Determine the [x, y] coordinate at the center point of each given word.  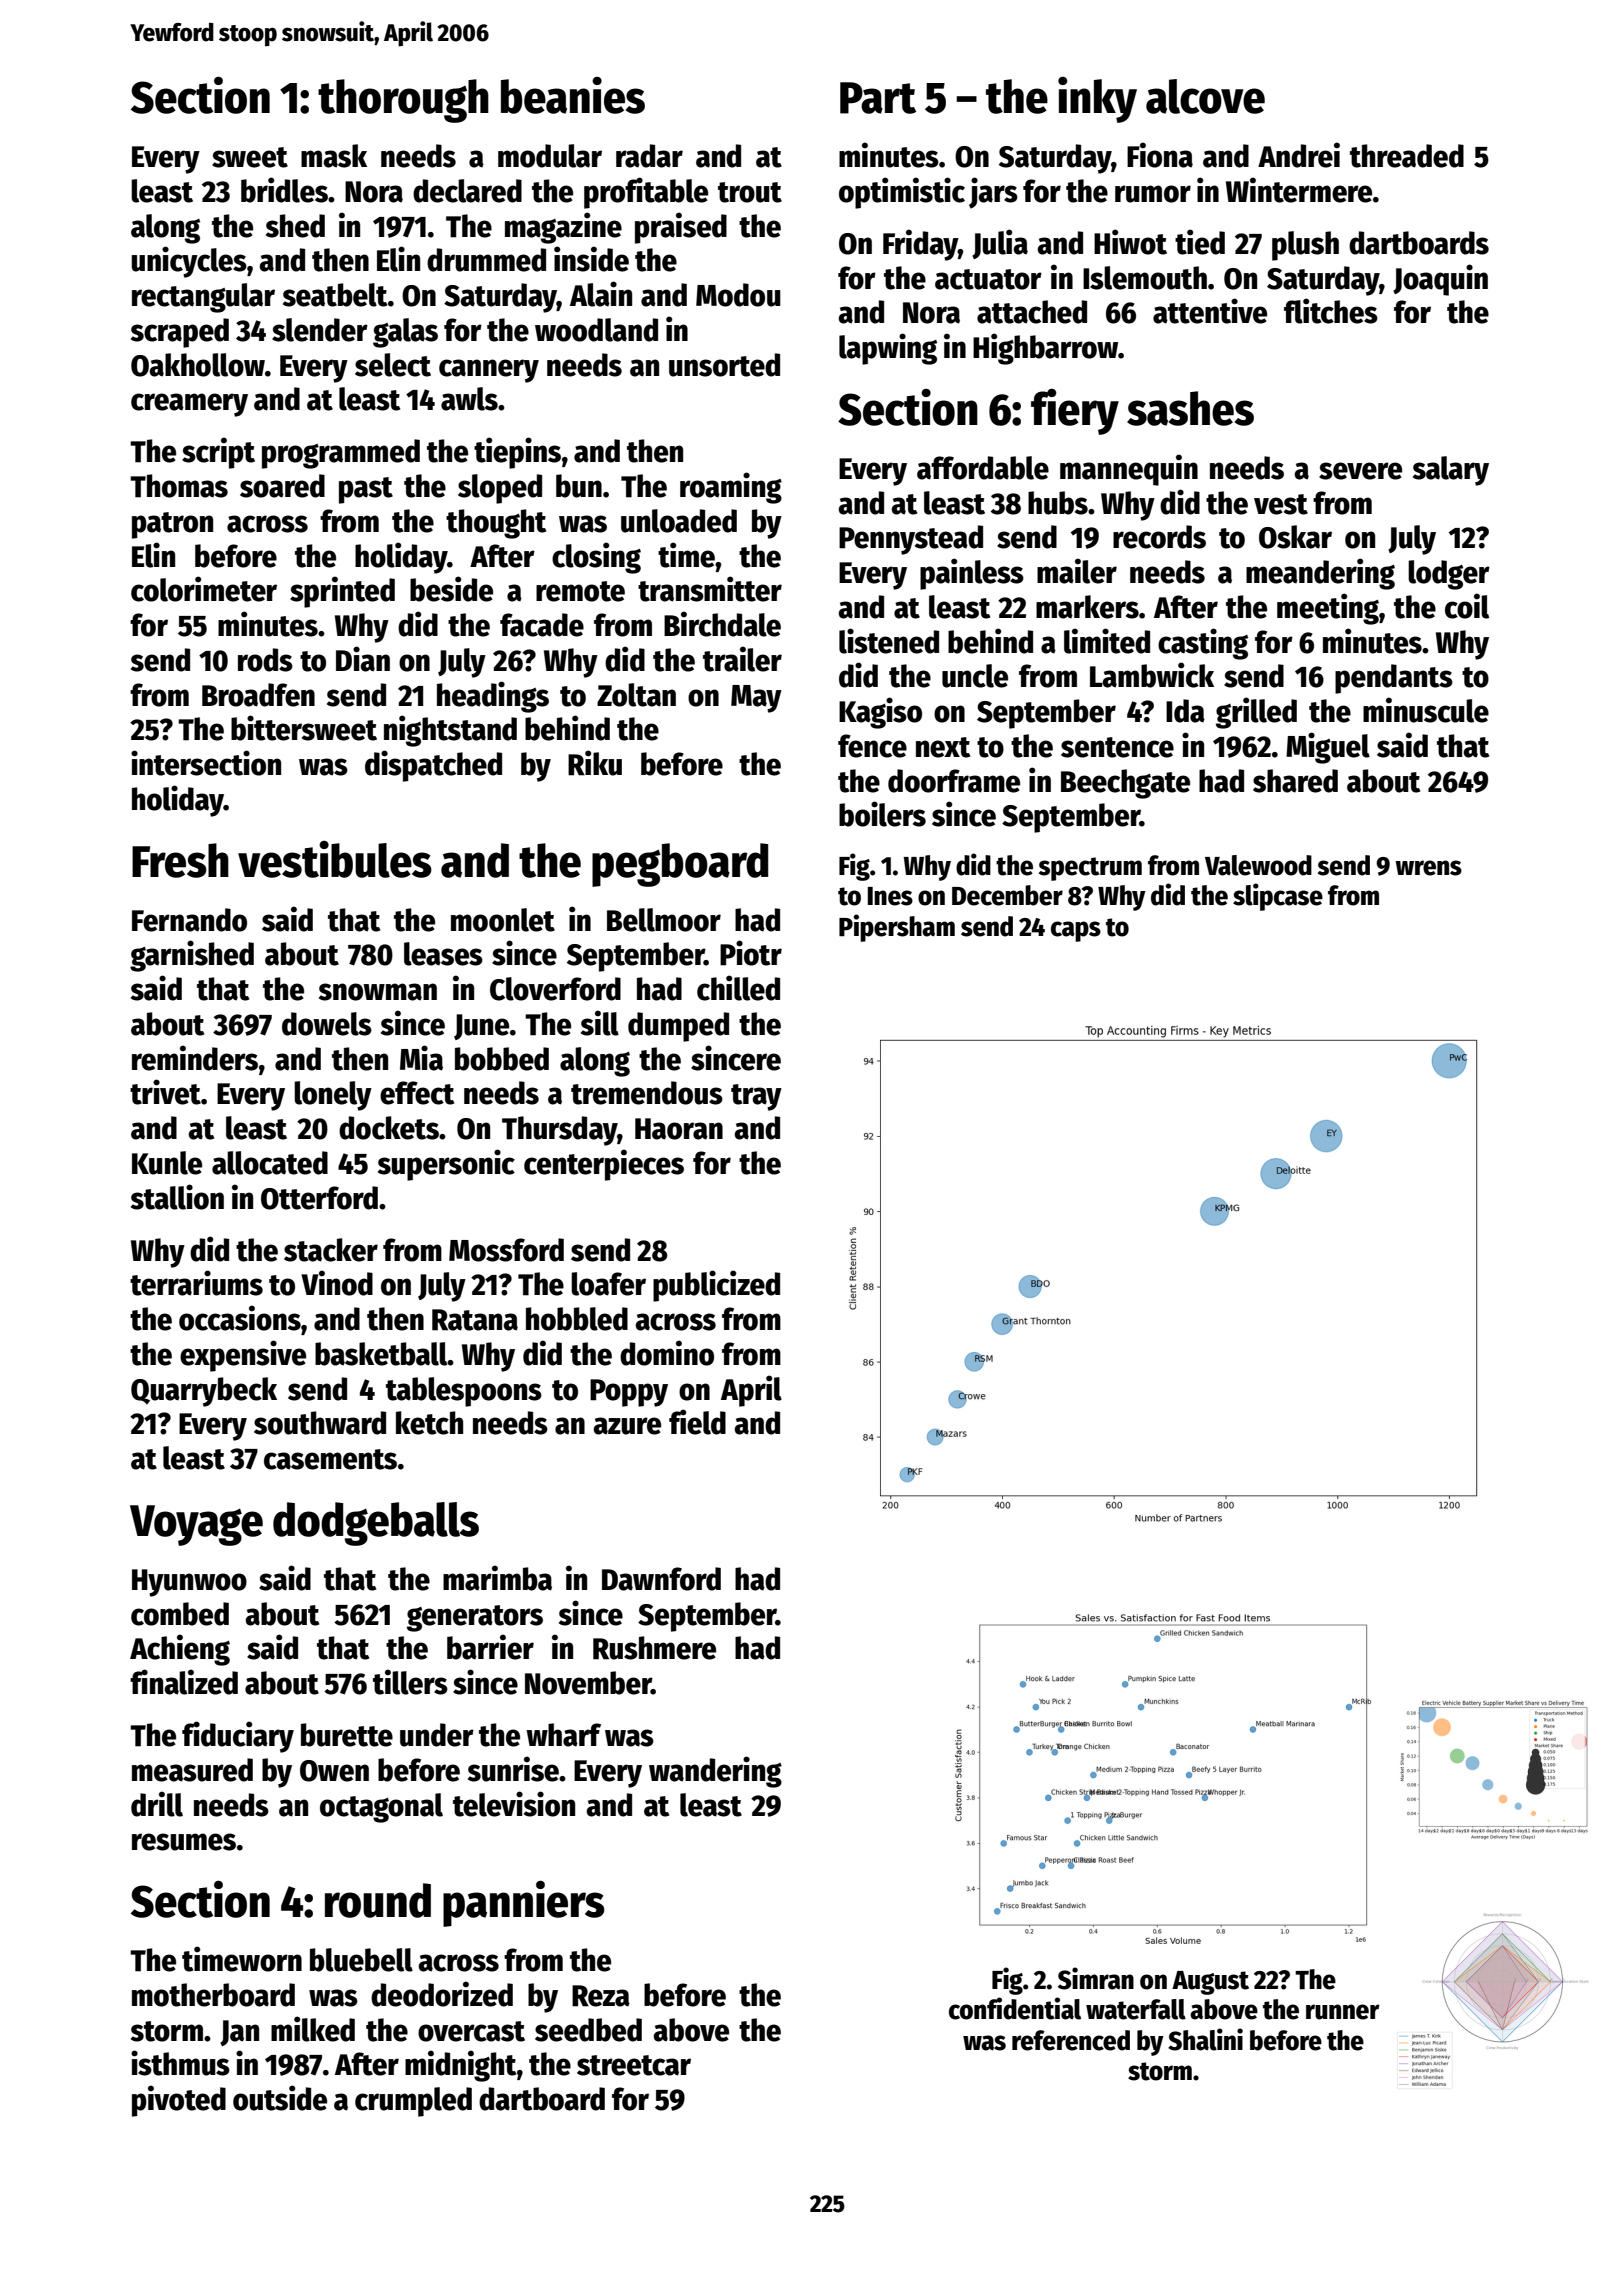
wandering [715, 1772]
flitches [1331, 311]
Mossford [506, 1250]
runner [1343, 2012]
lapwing [888, 349]
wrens [1428, 868]
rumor [1153, 194]
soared [282, 486]
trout [750, 192]
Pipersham [897, 928]
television [514, 1804]
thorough [403, 101]
